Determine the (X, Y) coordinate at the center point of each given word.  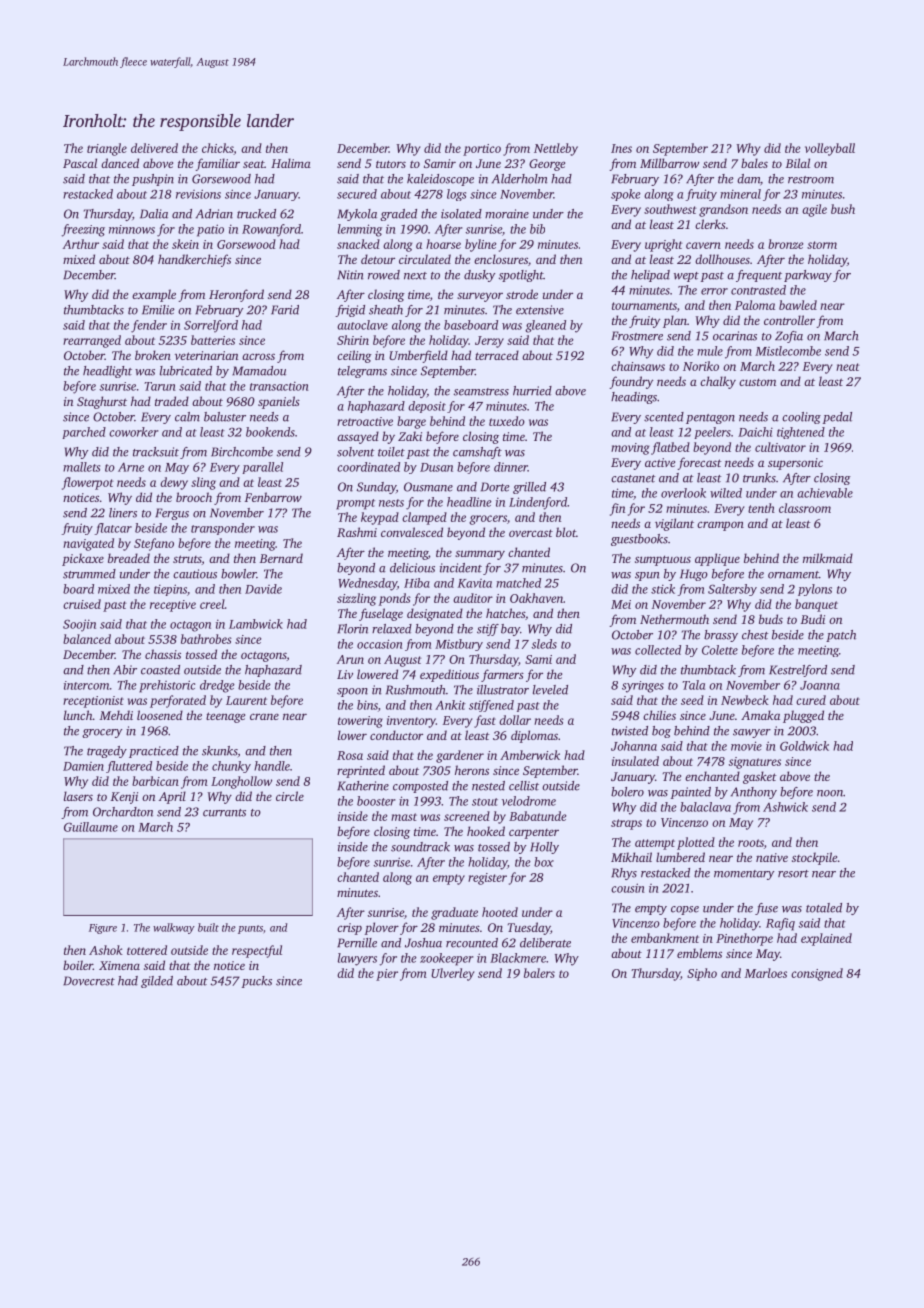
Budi (813, 619)
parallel (262, 468)
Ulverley (453, 974)
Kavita (475, 583)
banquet (816, 605)
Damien (83, 766)
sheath (386, 310)
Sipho (702, 974)
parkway (808, 276)
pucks (257, 982)
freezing (83, 230)
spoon (352, 692)
